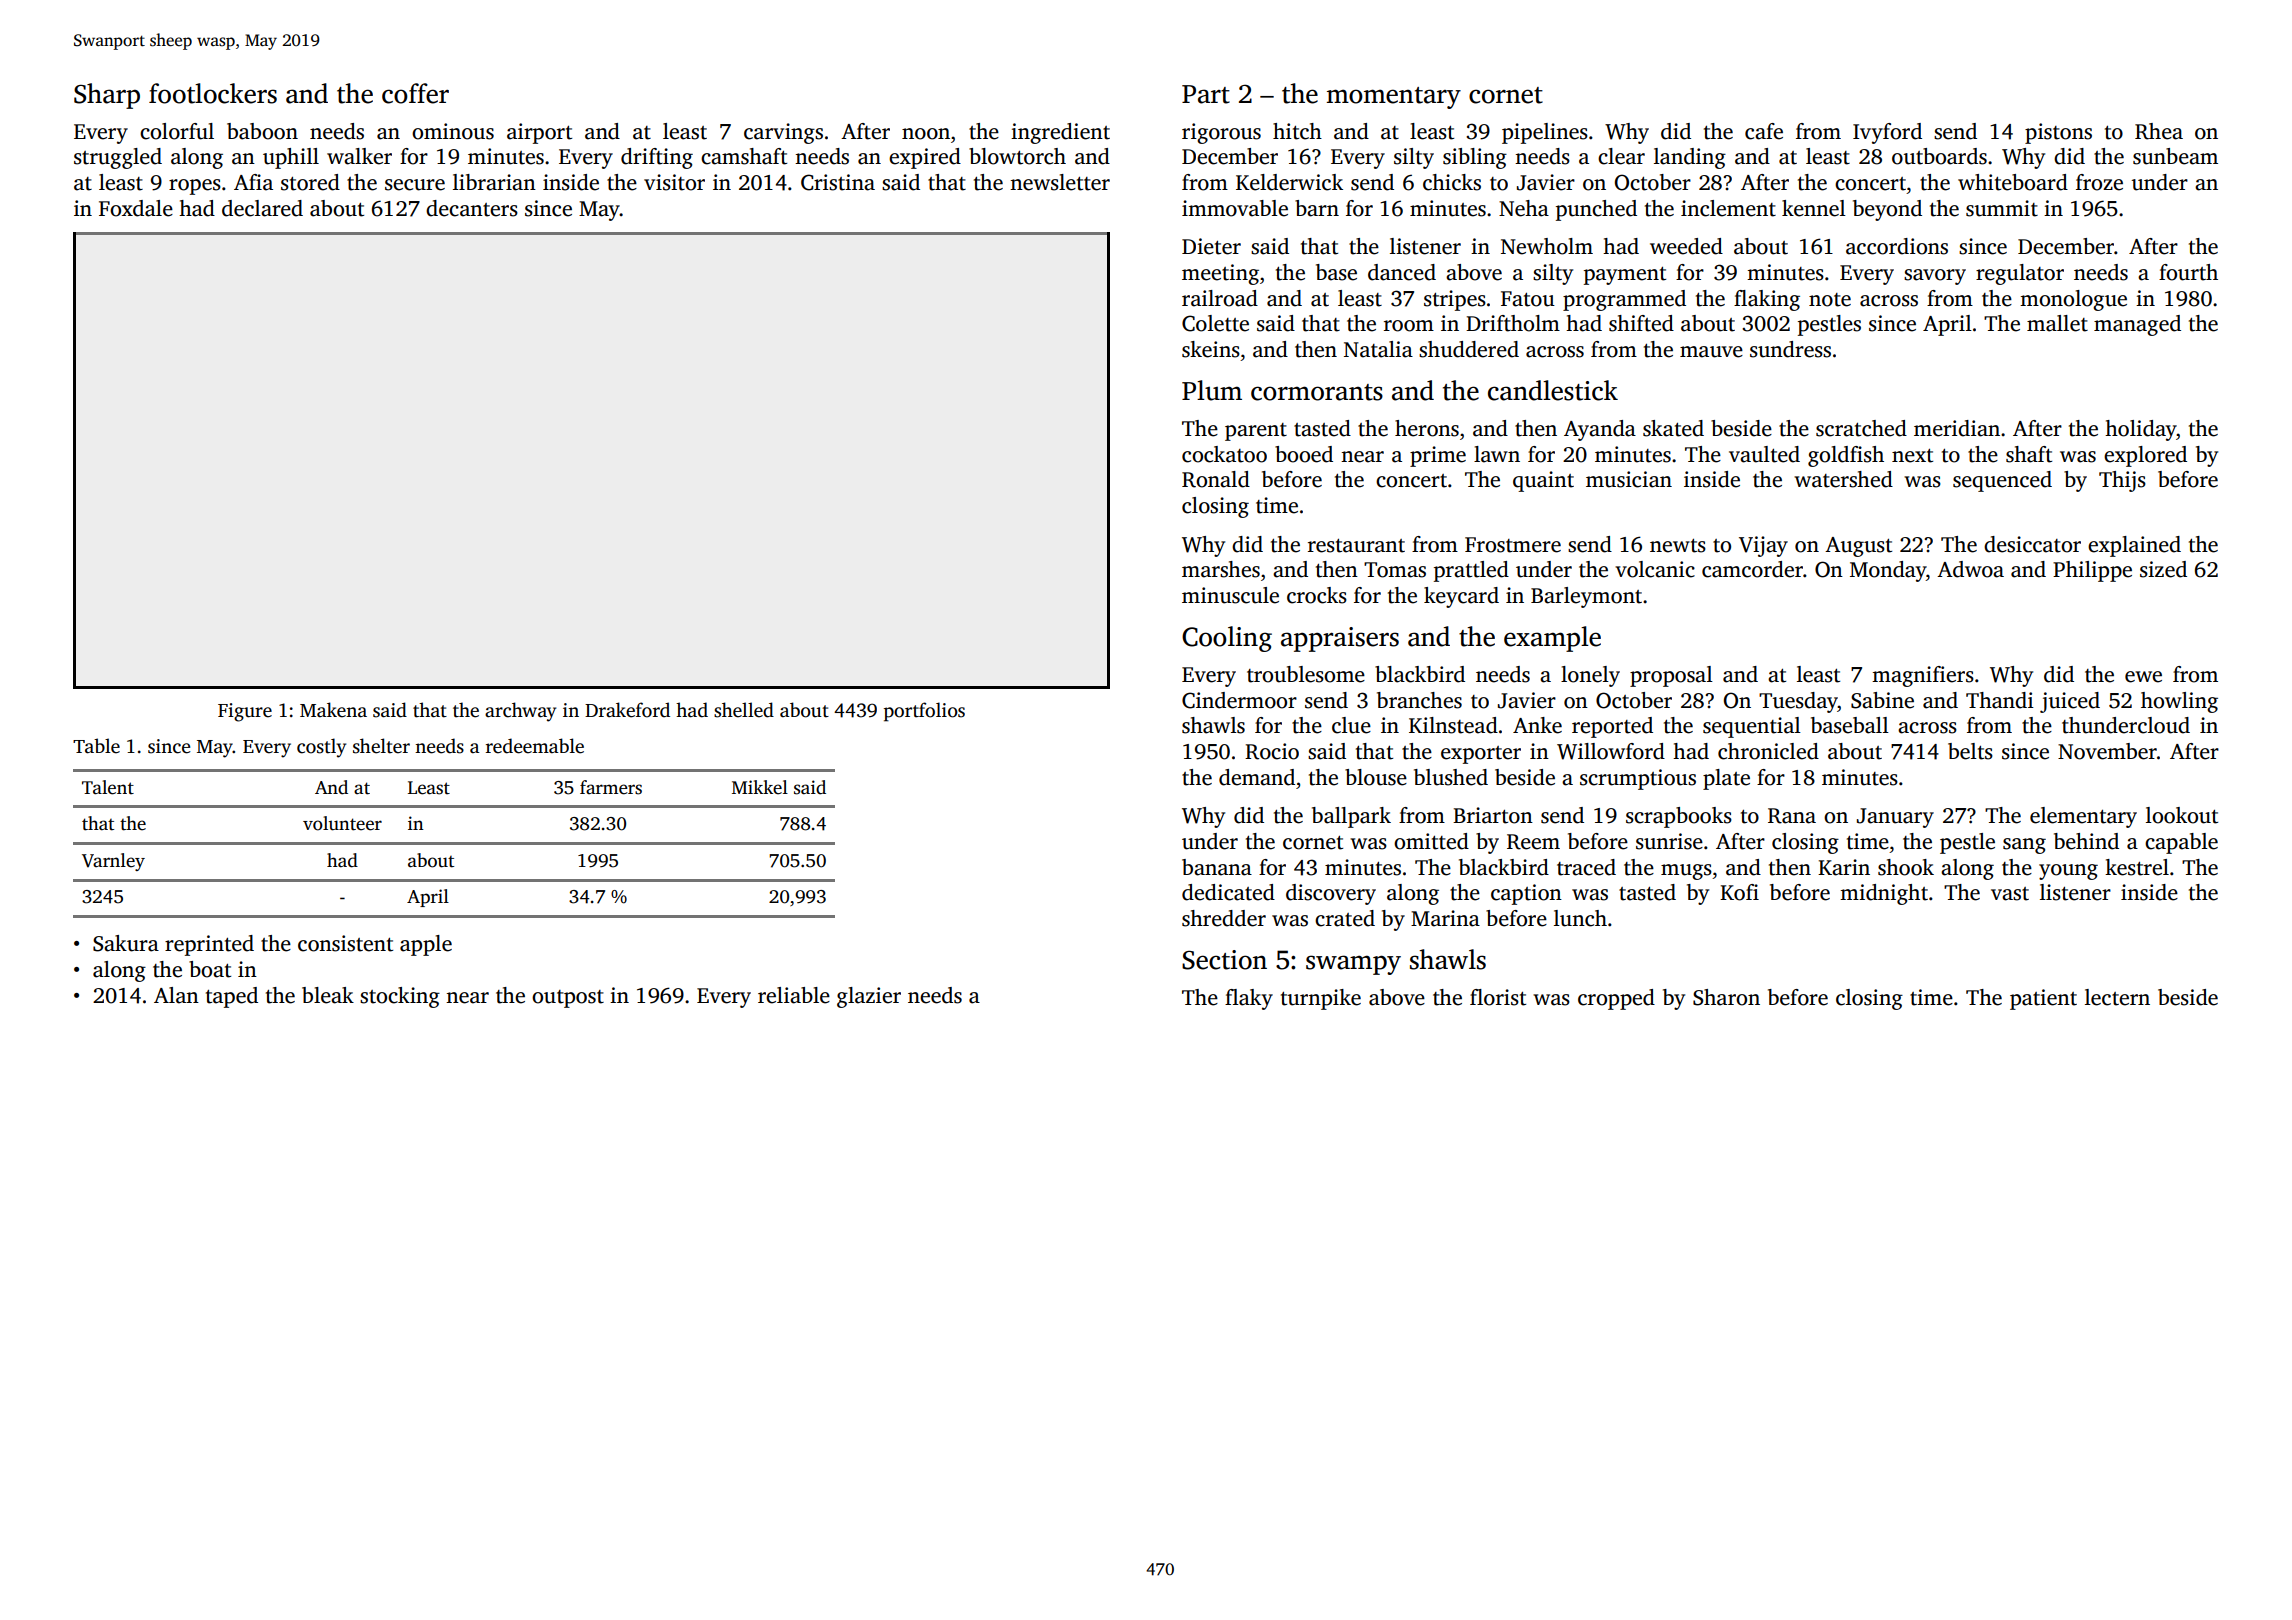 The width and height of the screenshot is (2292, 1620). I want to click on sized, so click(2163, 569).
